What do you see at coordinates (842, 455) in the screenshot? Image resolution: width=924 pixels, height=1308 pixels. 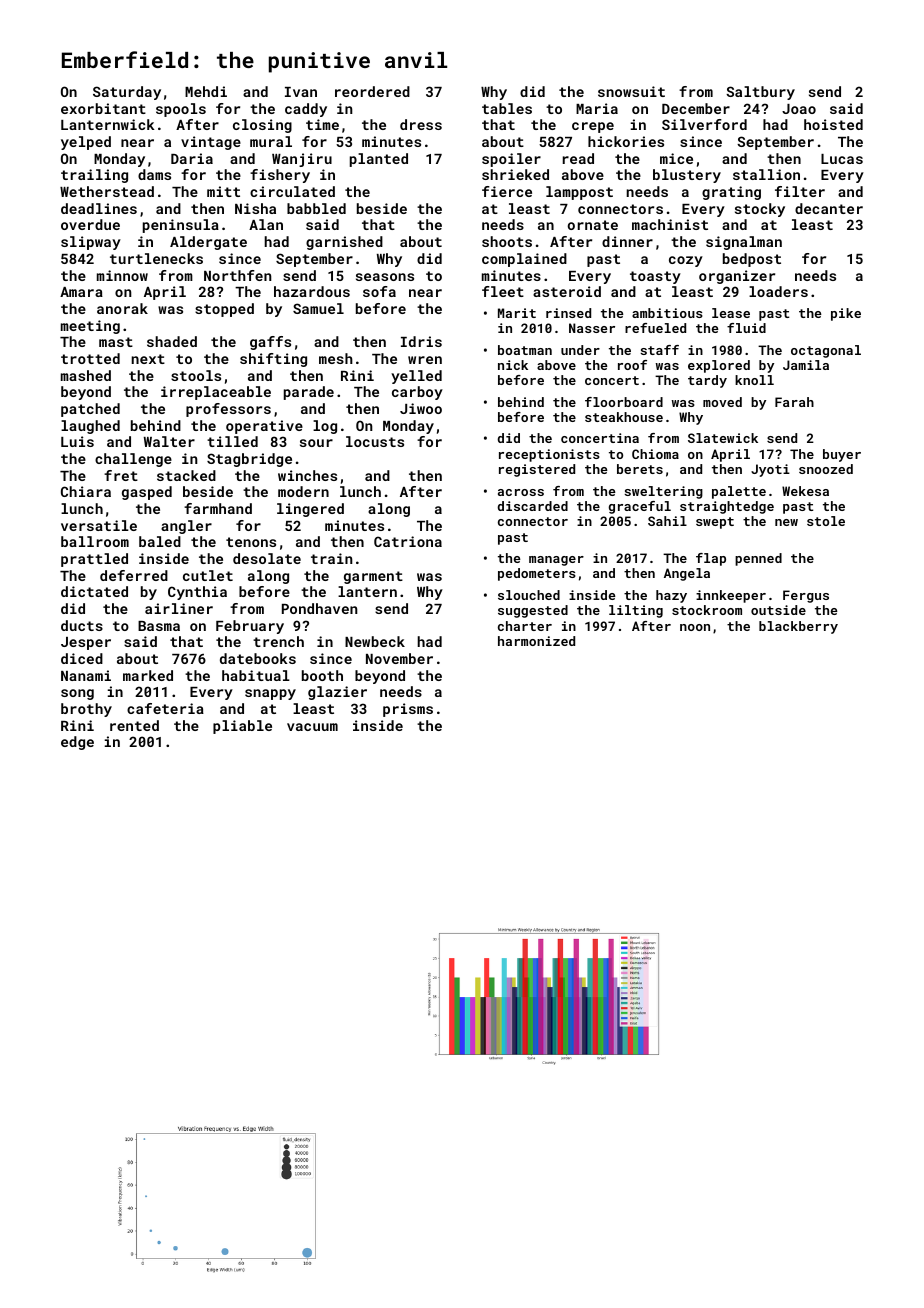 I see `buyer` at bounding box center [842, 455].
